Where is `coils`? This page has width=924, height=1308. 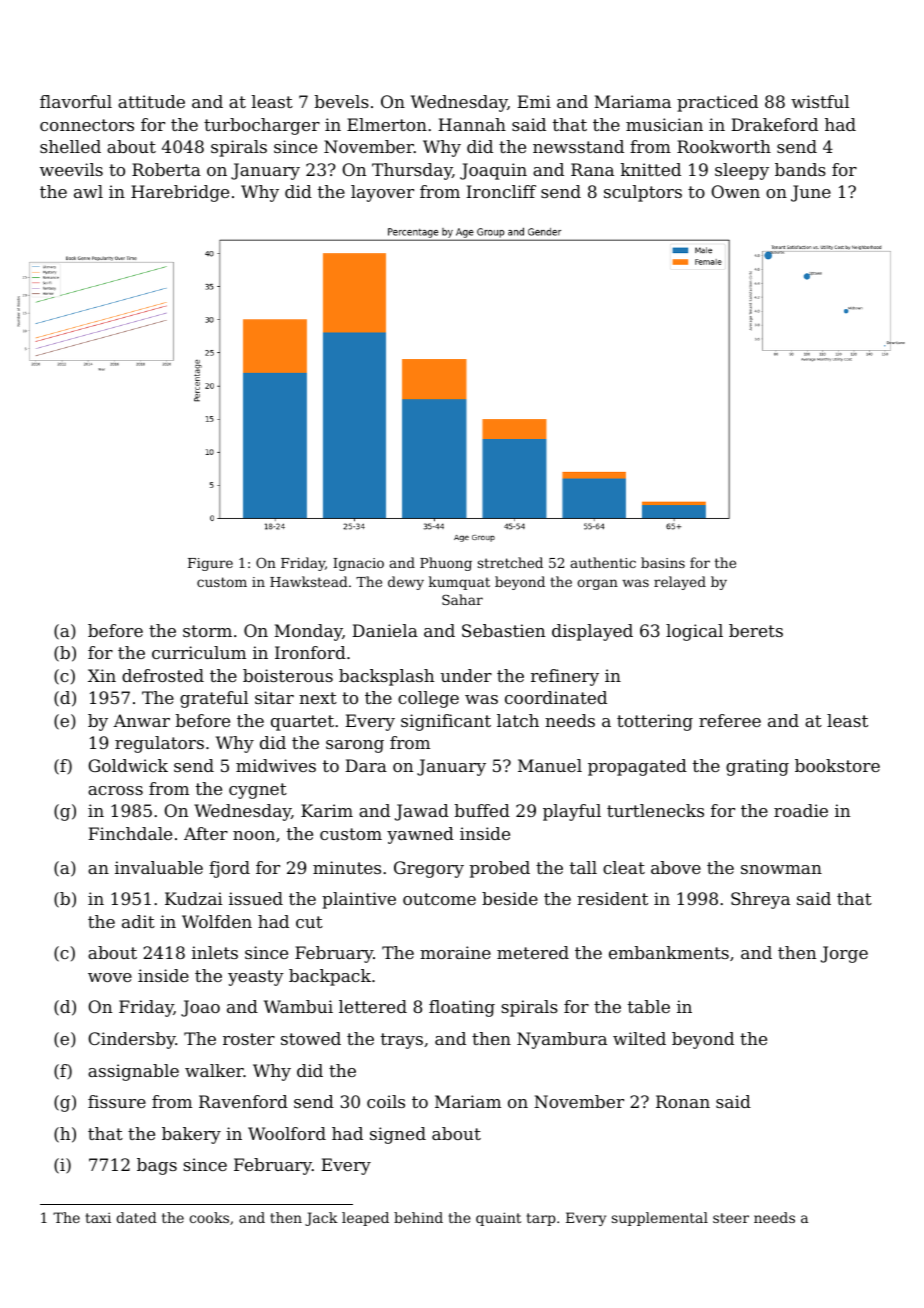
coils is located at coordinates (386, 1101).
